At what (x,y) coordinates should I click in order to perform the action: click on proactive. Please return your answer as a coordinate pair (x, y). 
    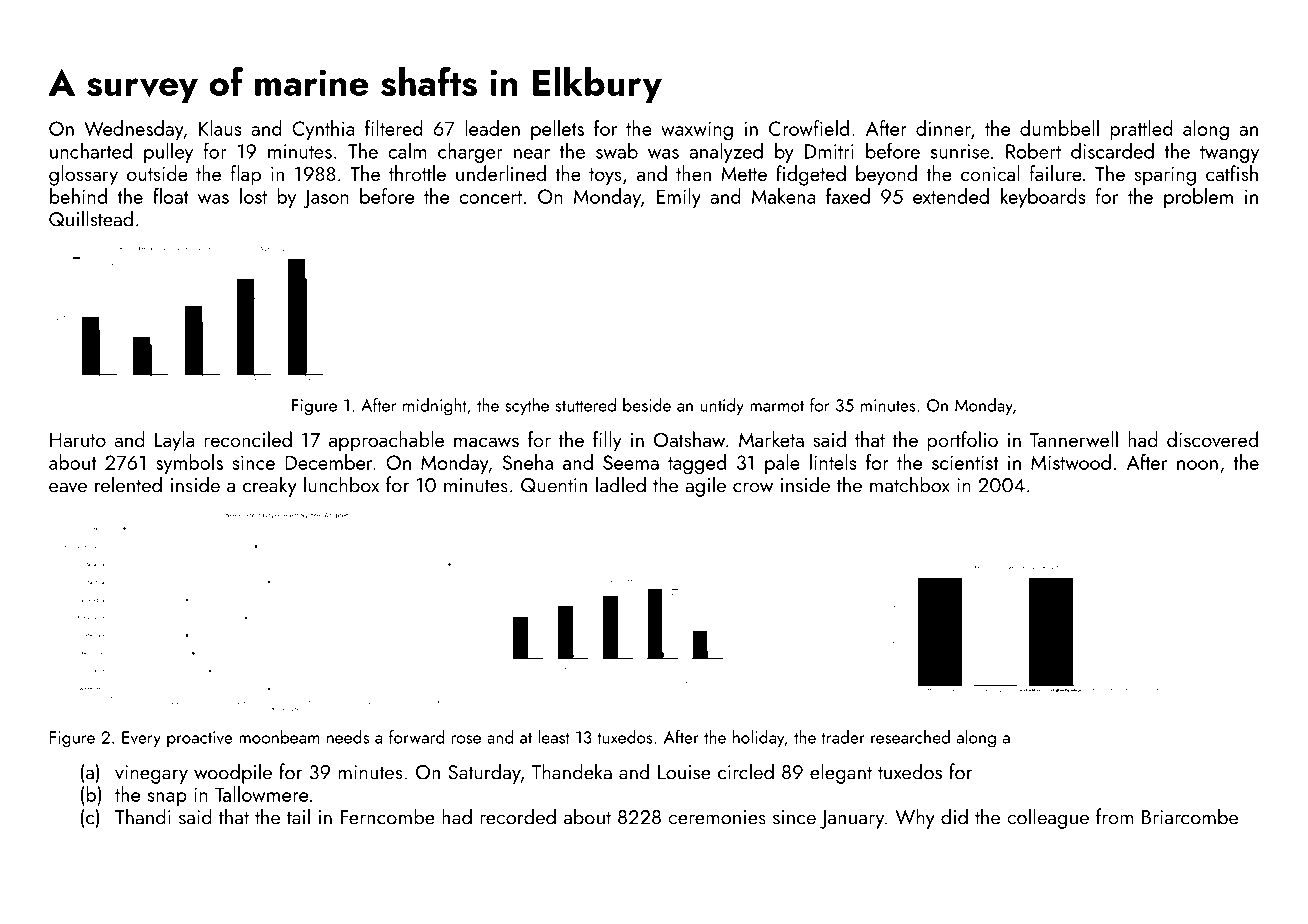
    Looking at the image, I should click on (200, 739).
